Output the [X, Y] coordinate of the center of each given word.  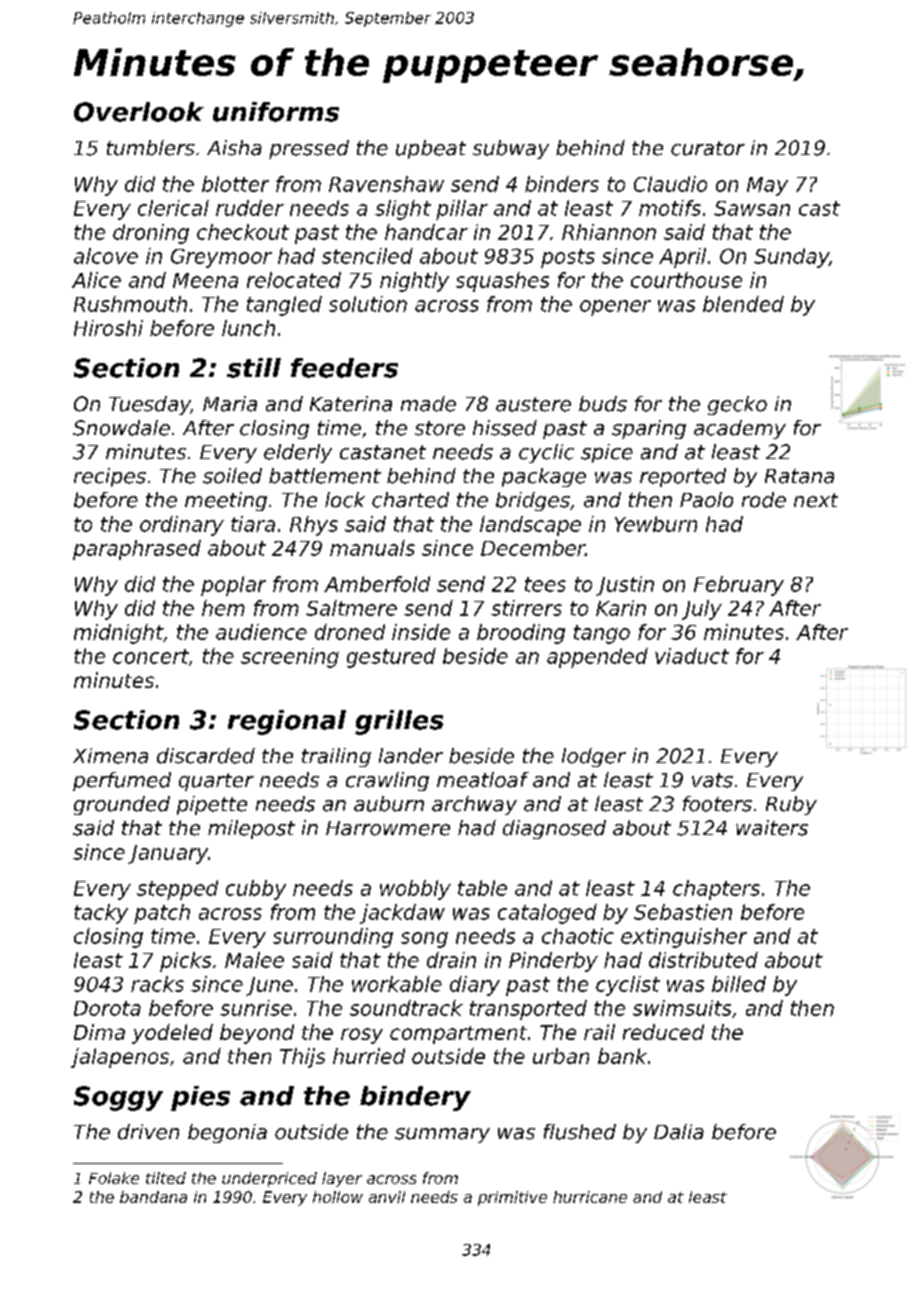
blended [743, 304]
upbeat [431, 149]
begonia [227, 1133]
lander [411, 756]
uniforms [276, 112]
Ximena [110, 756]
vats [712, 780]
